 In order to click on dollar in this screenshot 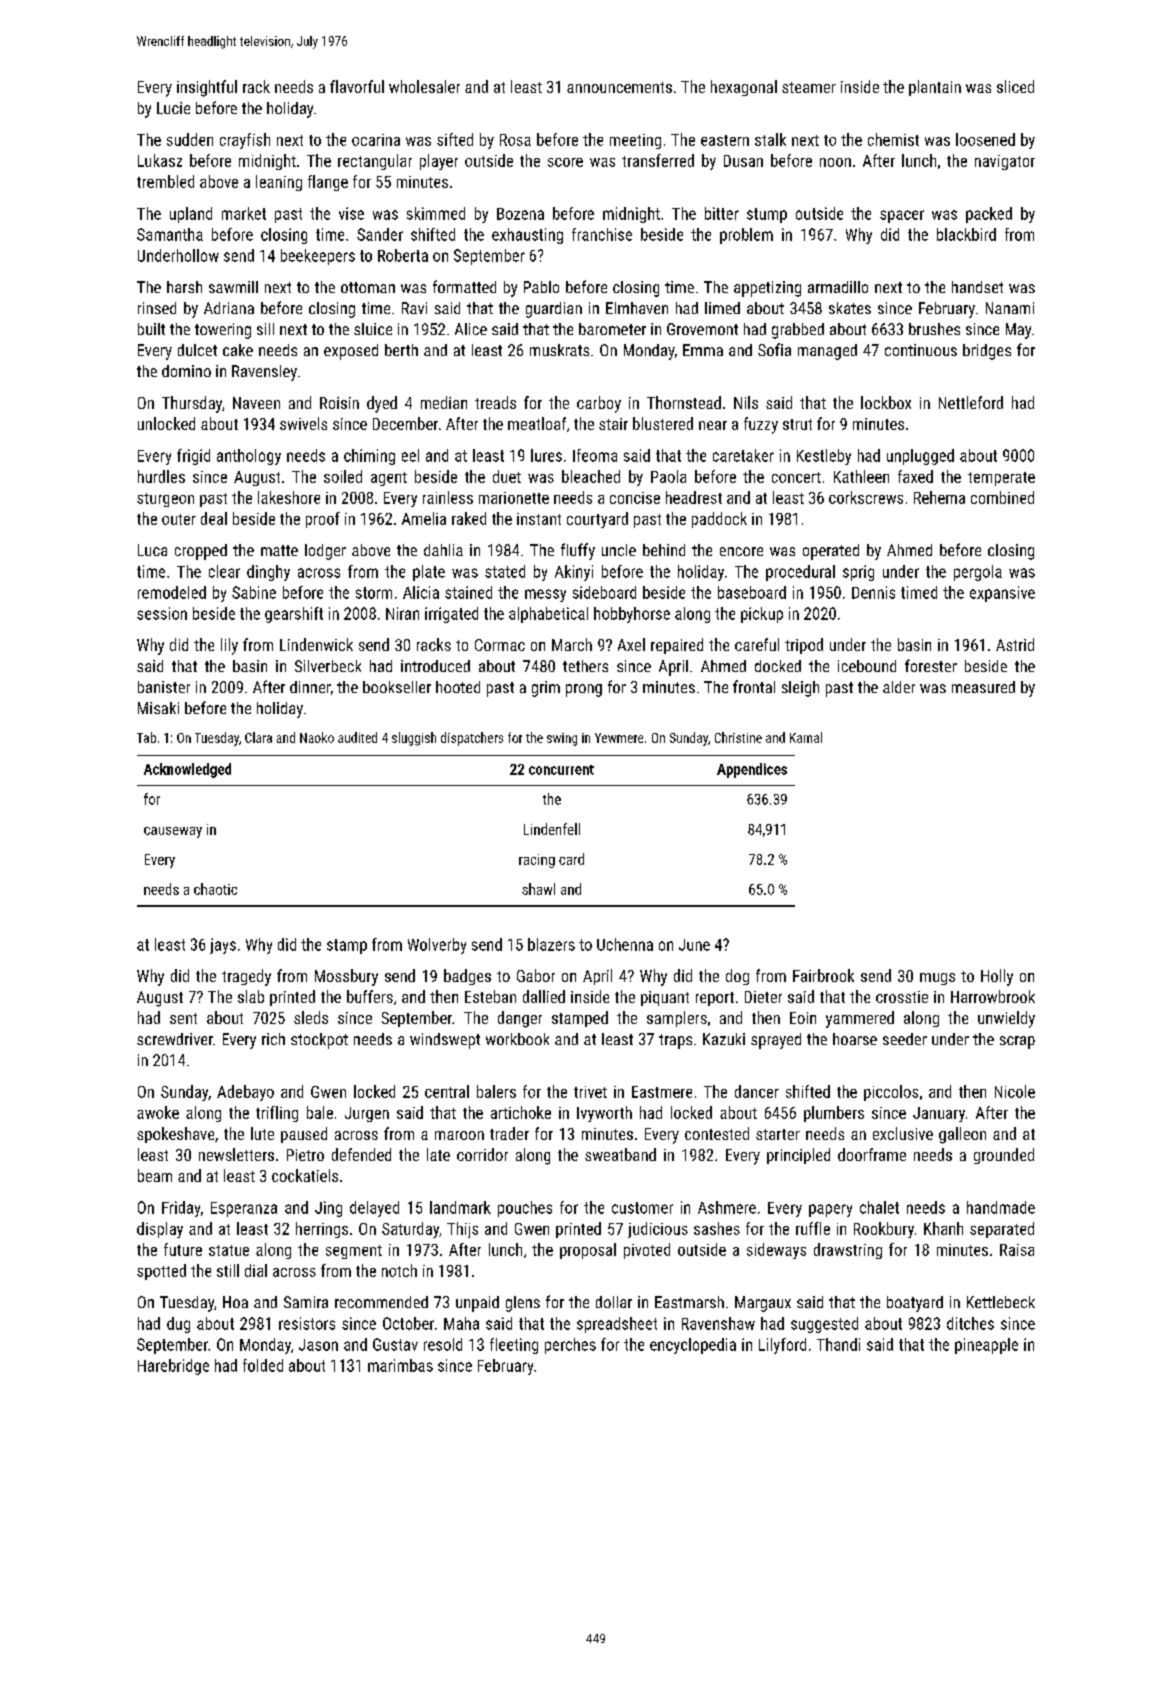, I will do `click(614, 1302)`.
